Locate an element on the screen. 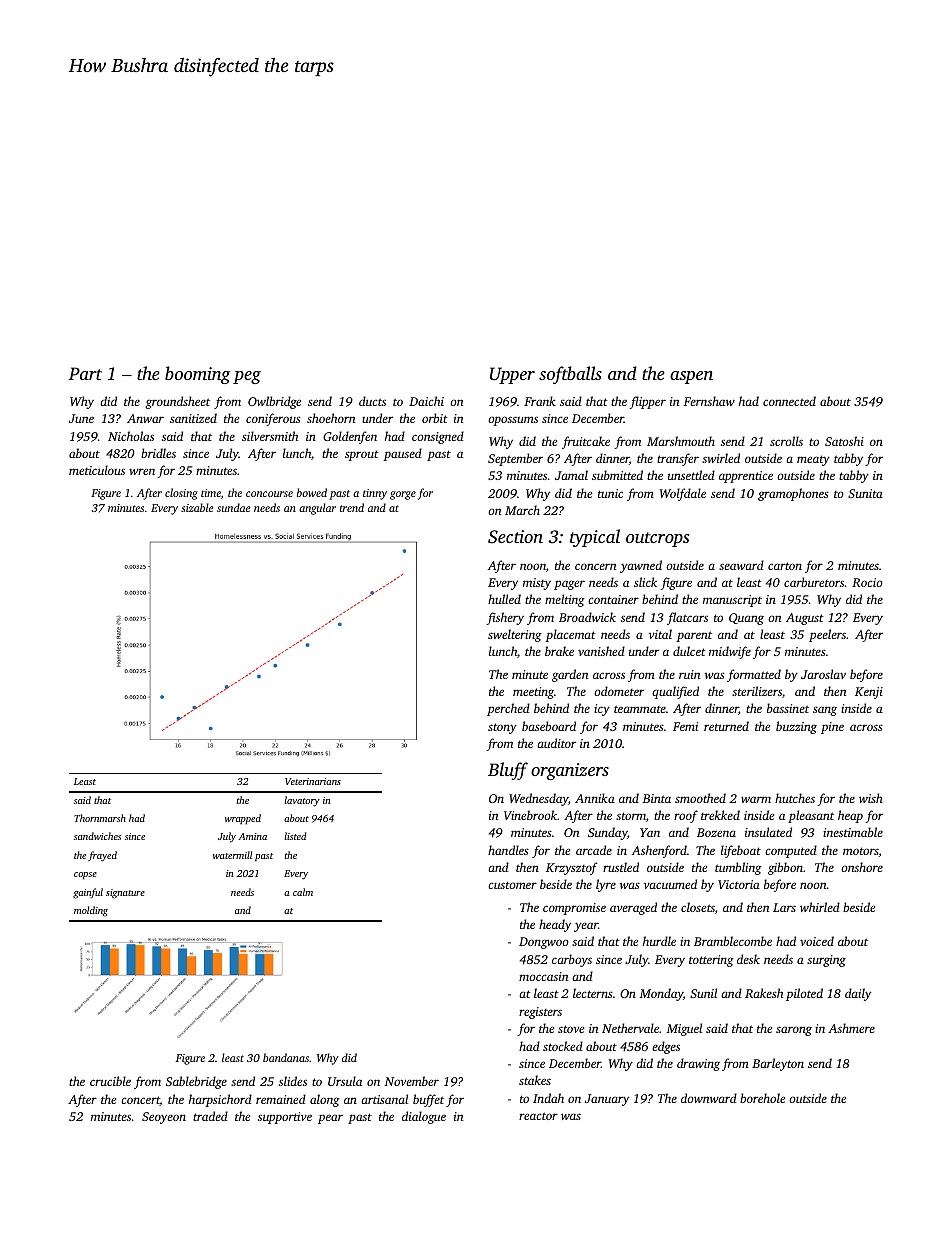  Section is located at coordinates (515, 537).
